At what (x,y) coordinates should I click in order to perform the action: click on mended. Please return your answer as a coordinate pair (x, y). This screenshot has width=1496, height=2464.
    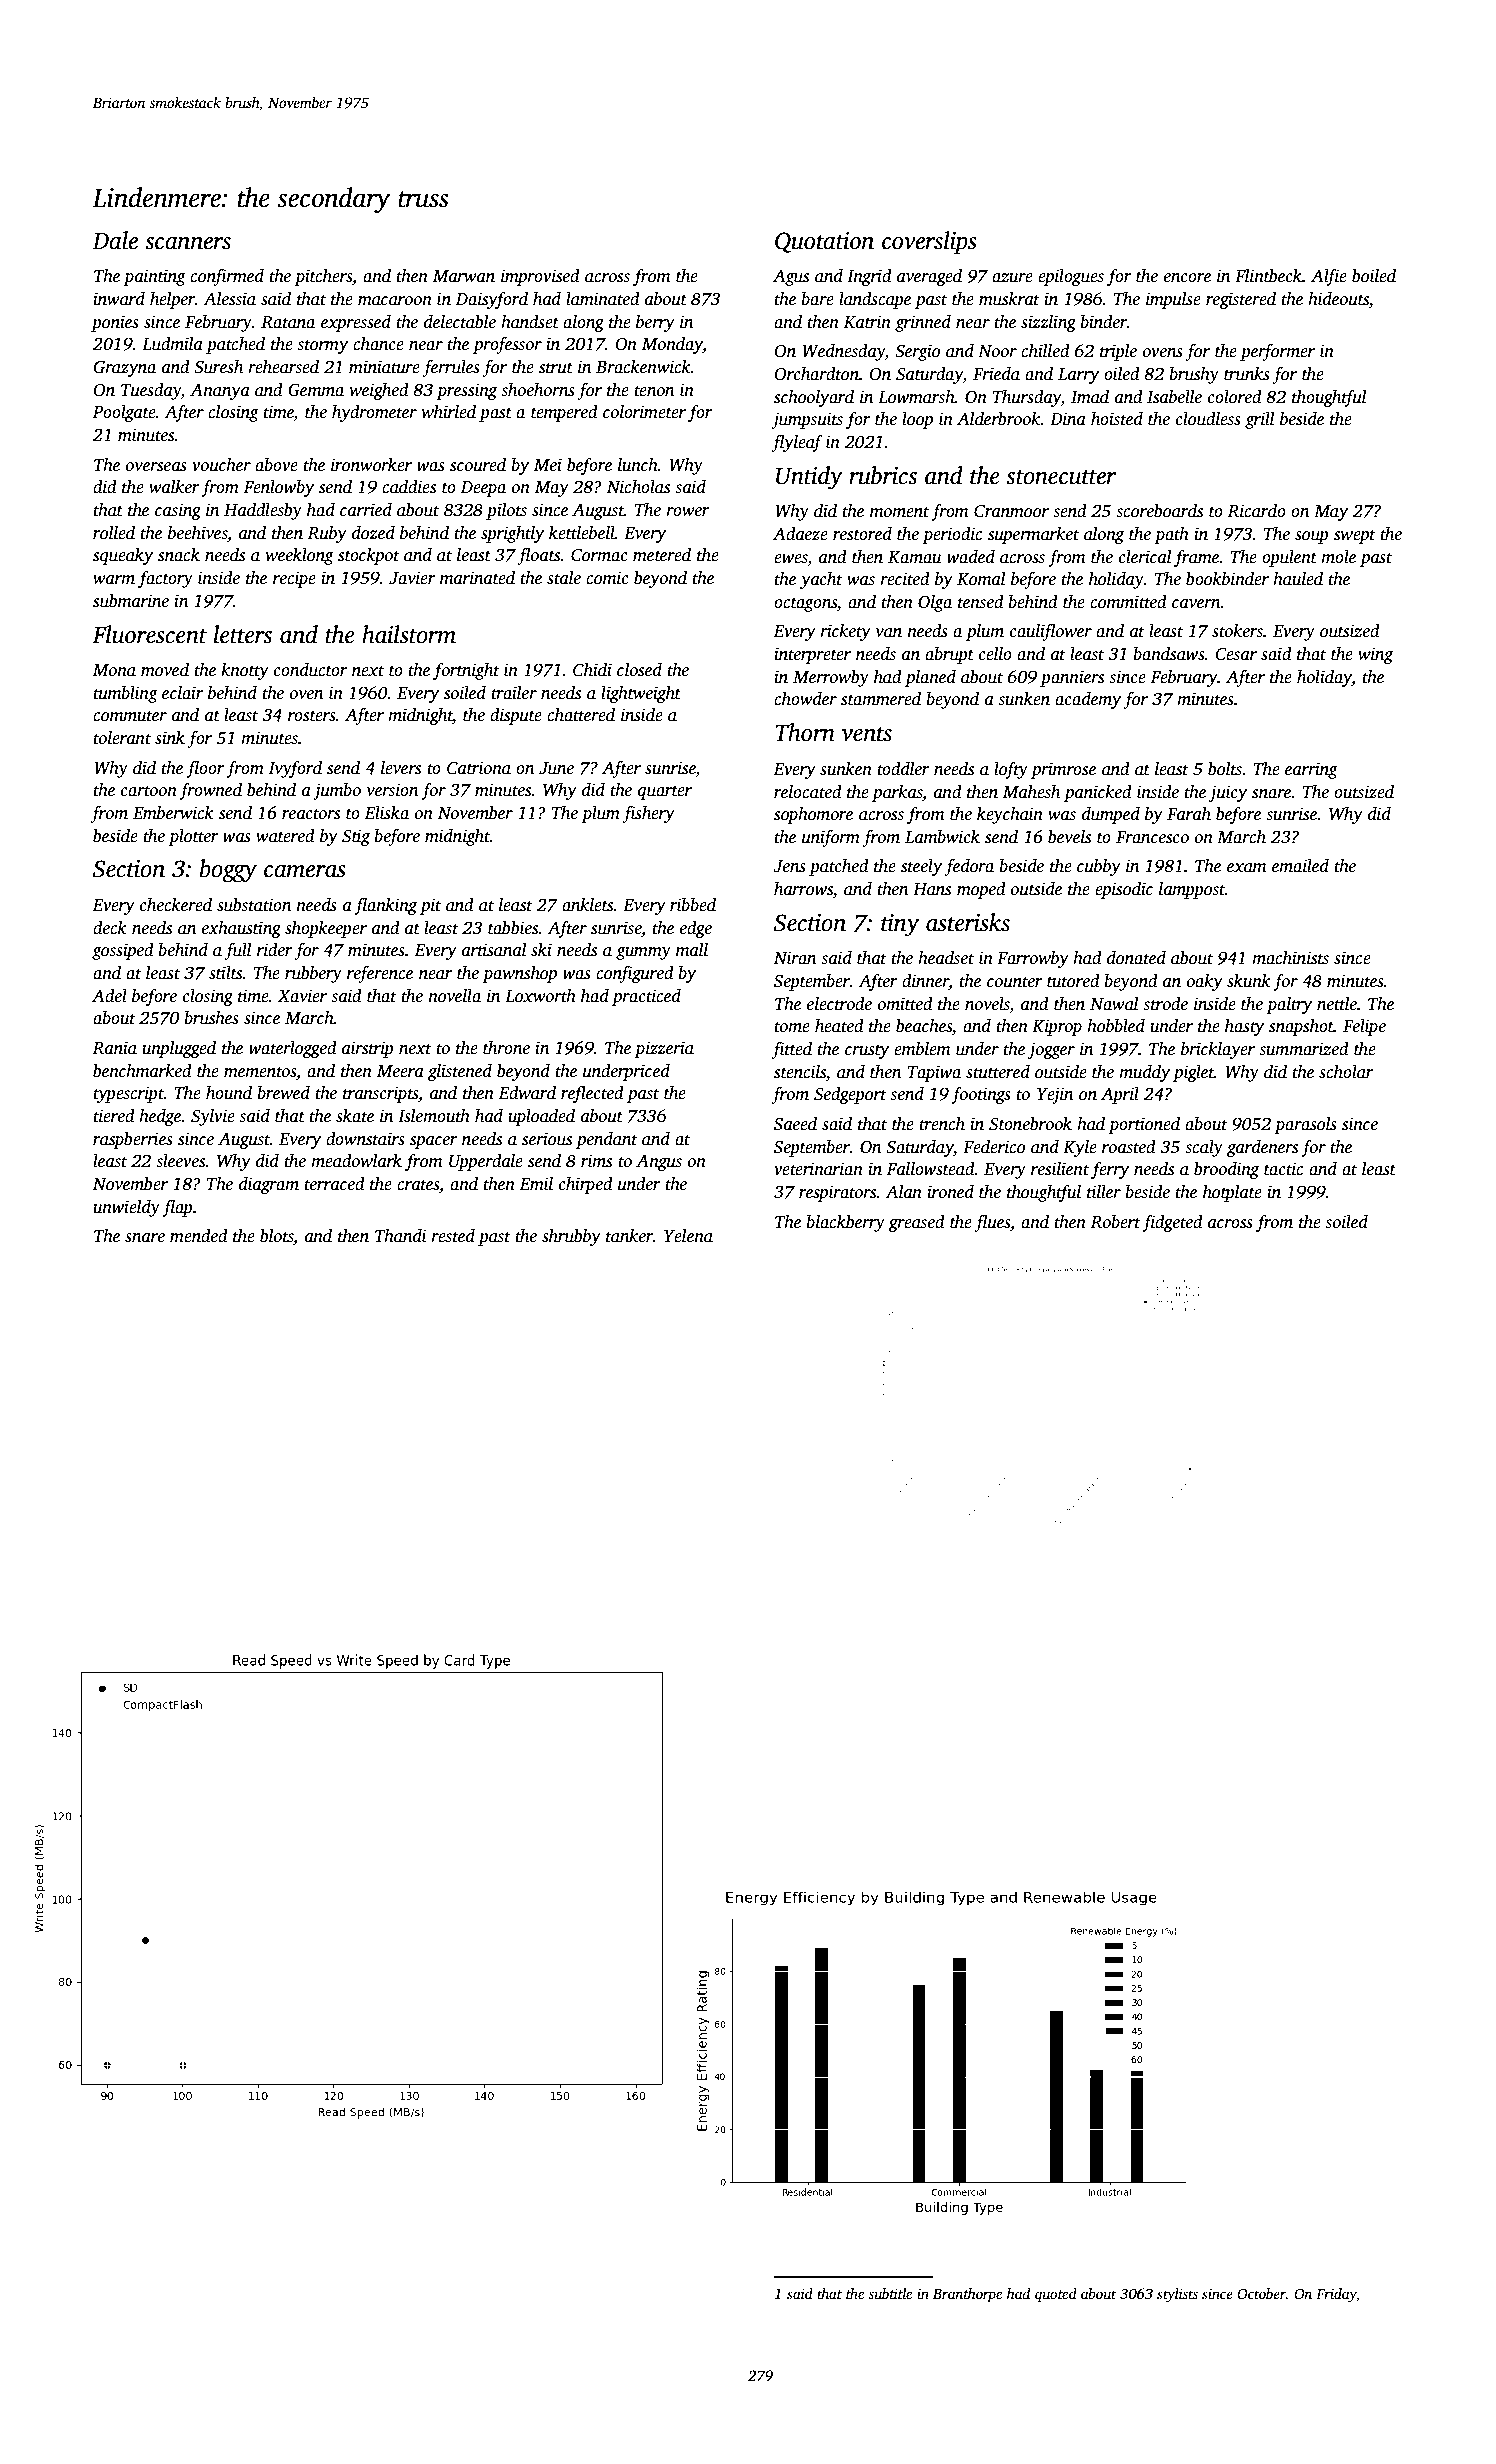
    Looking at the image, I should click on (199, 1236).
